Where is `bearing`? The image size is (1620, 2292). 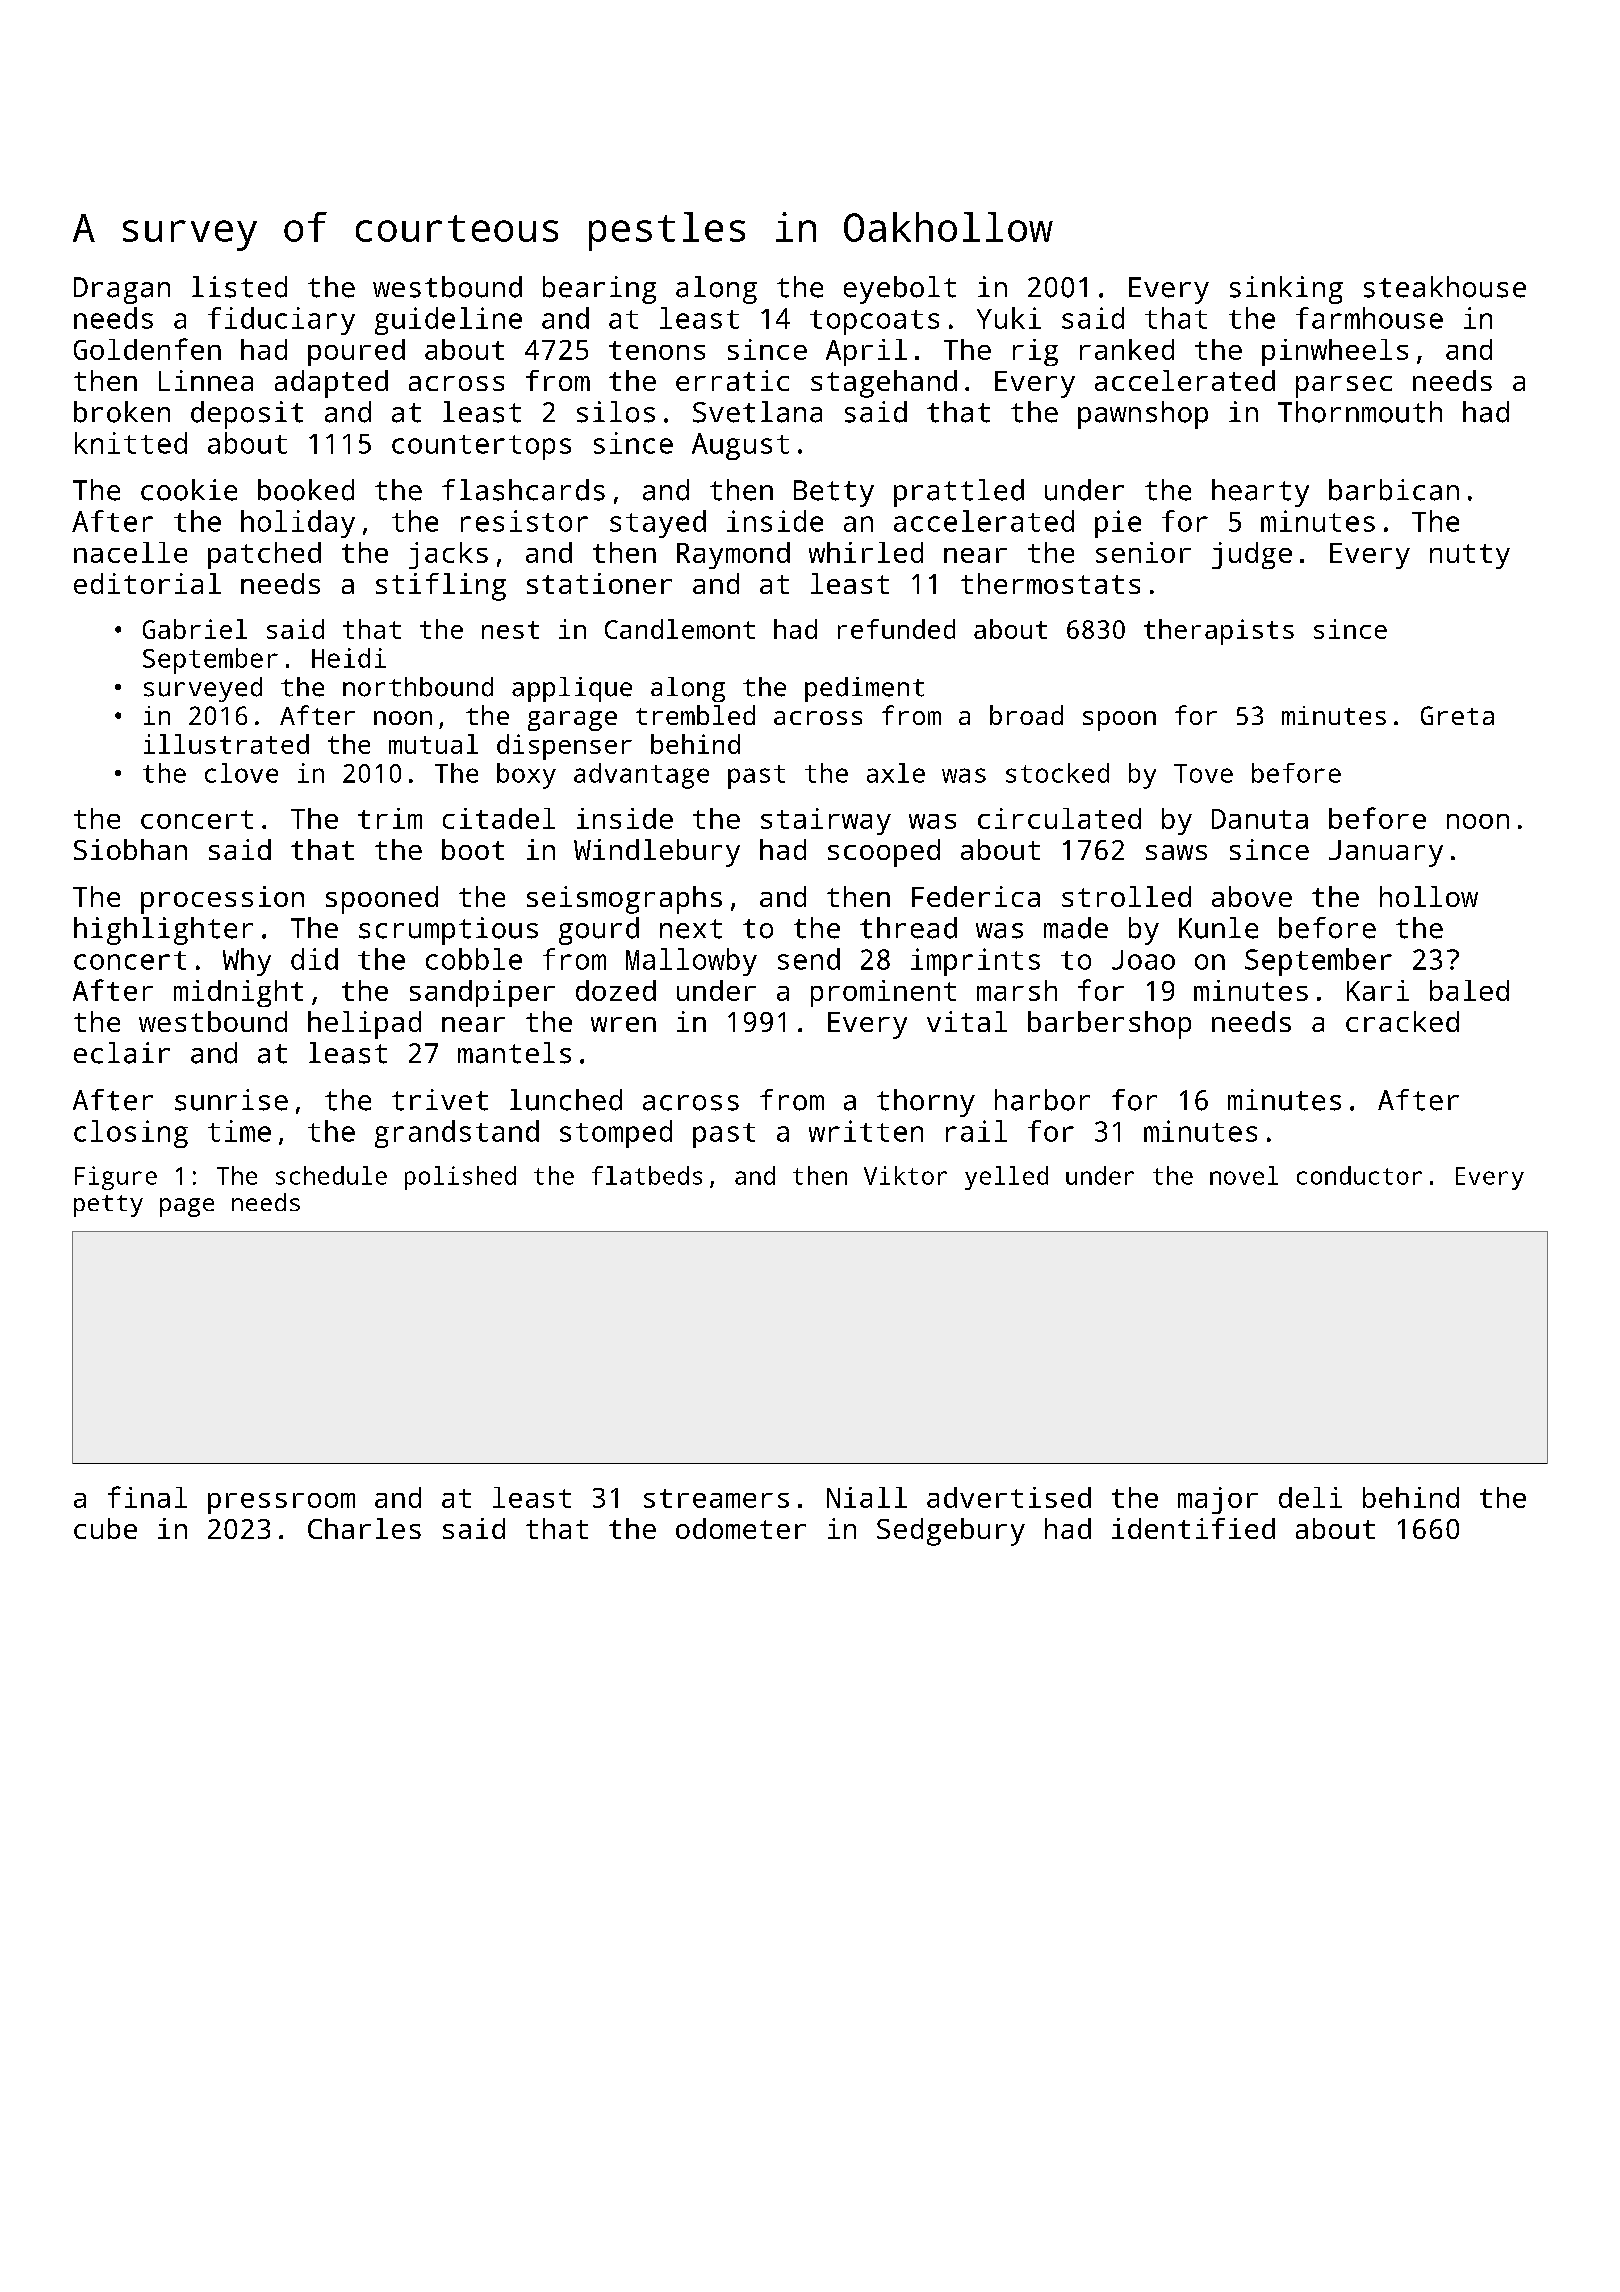
bearing is located at coordinates (599, 290).
